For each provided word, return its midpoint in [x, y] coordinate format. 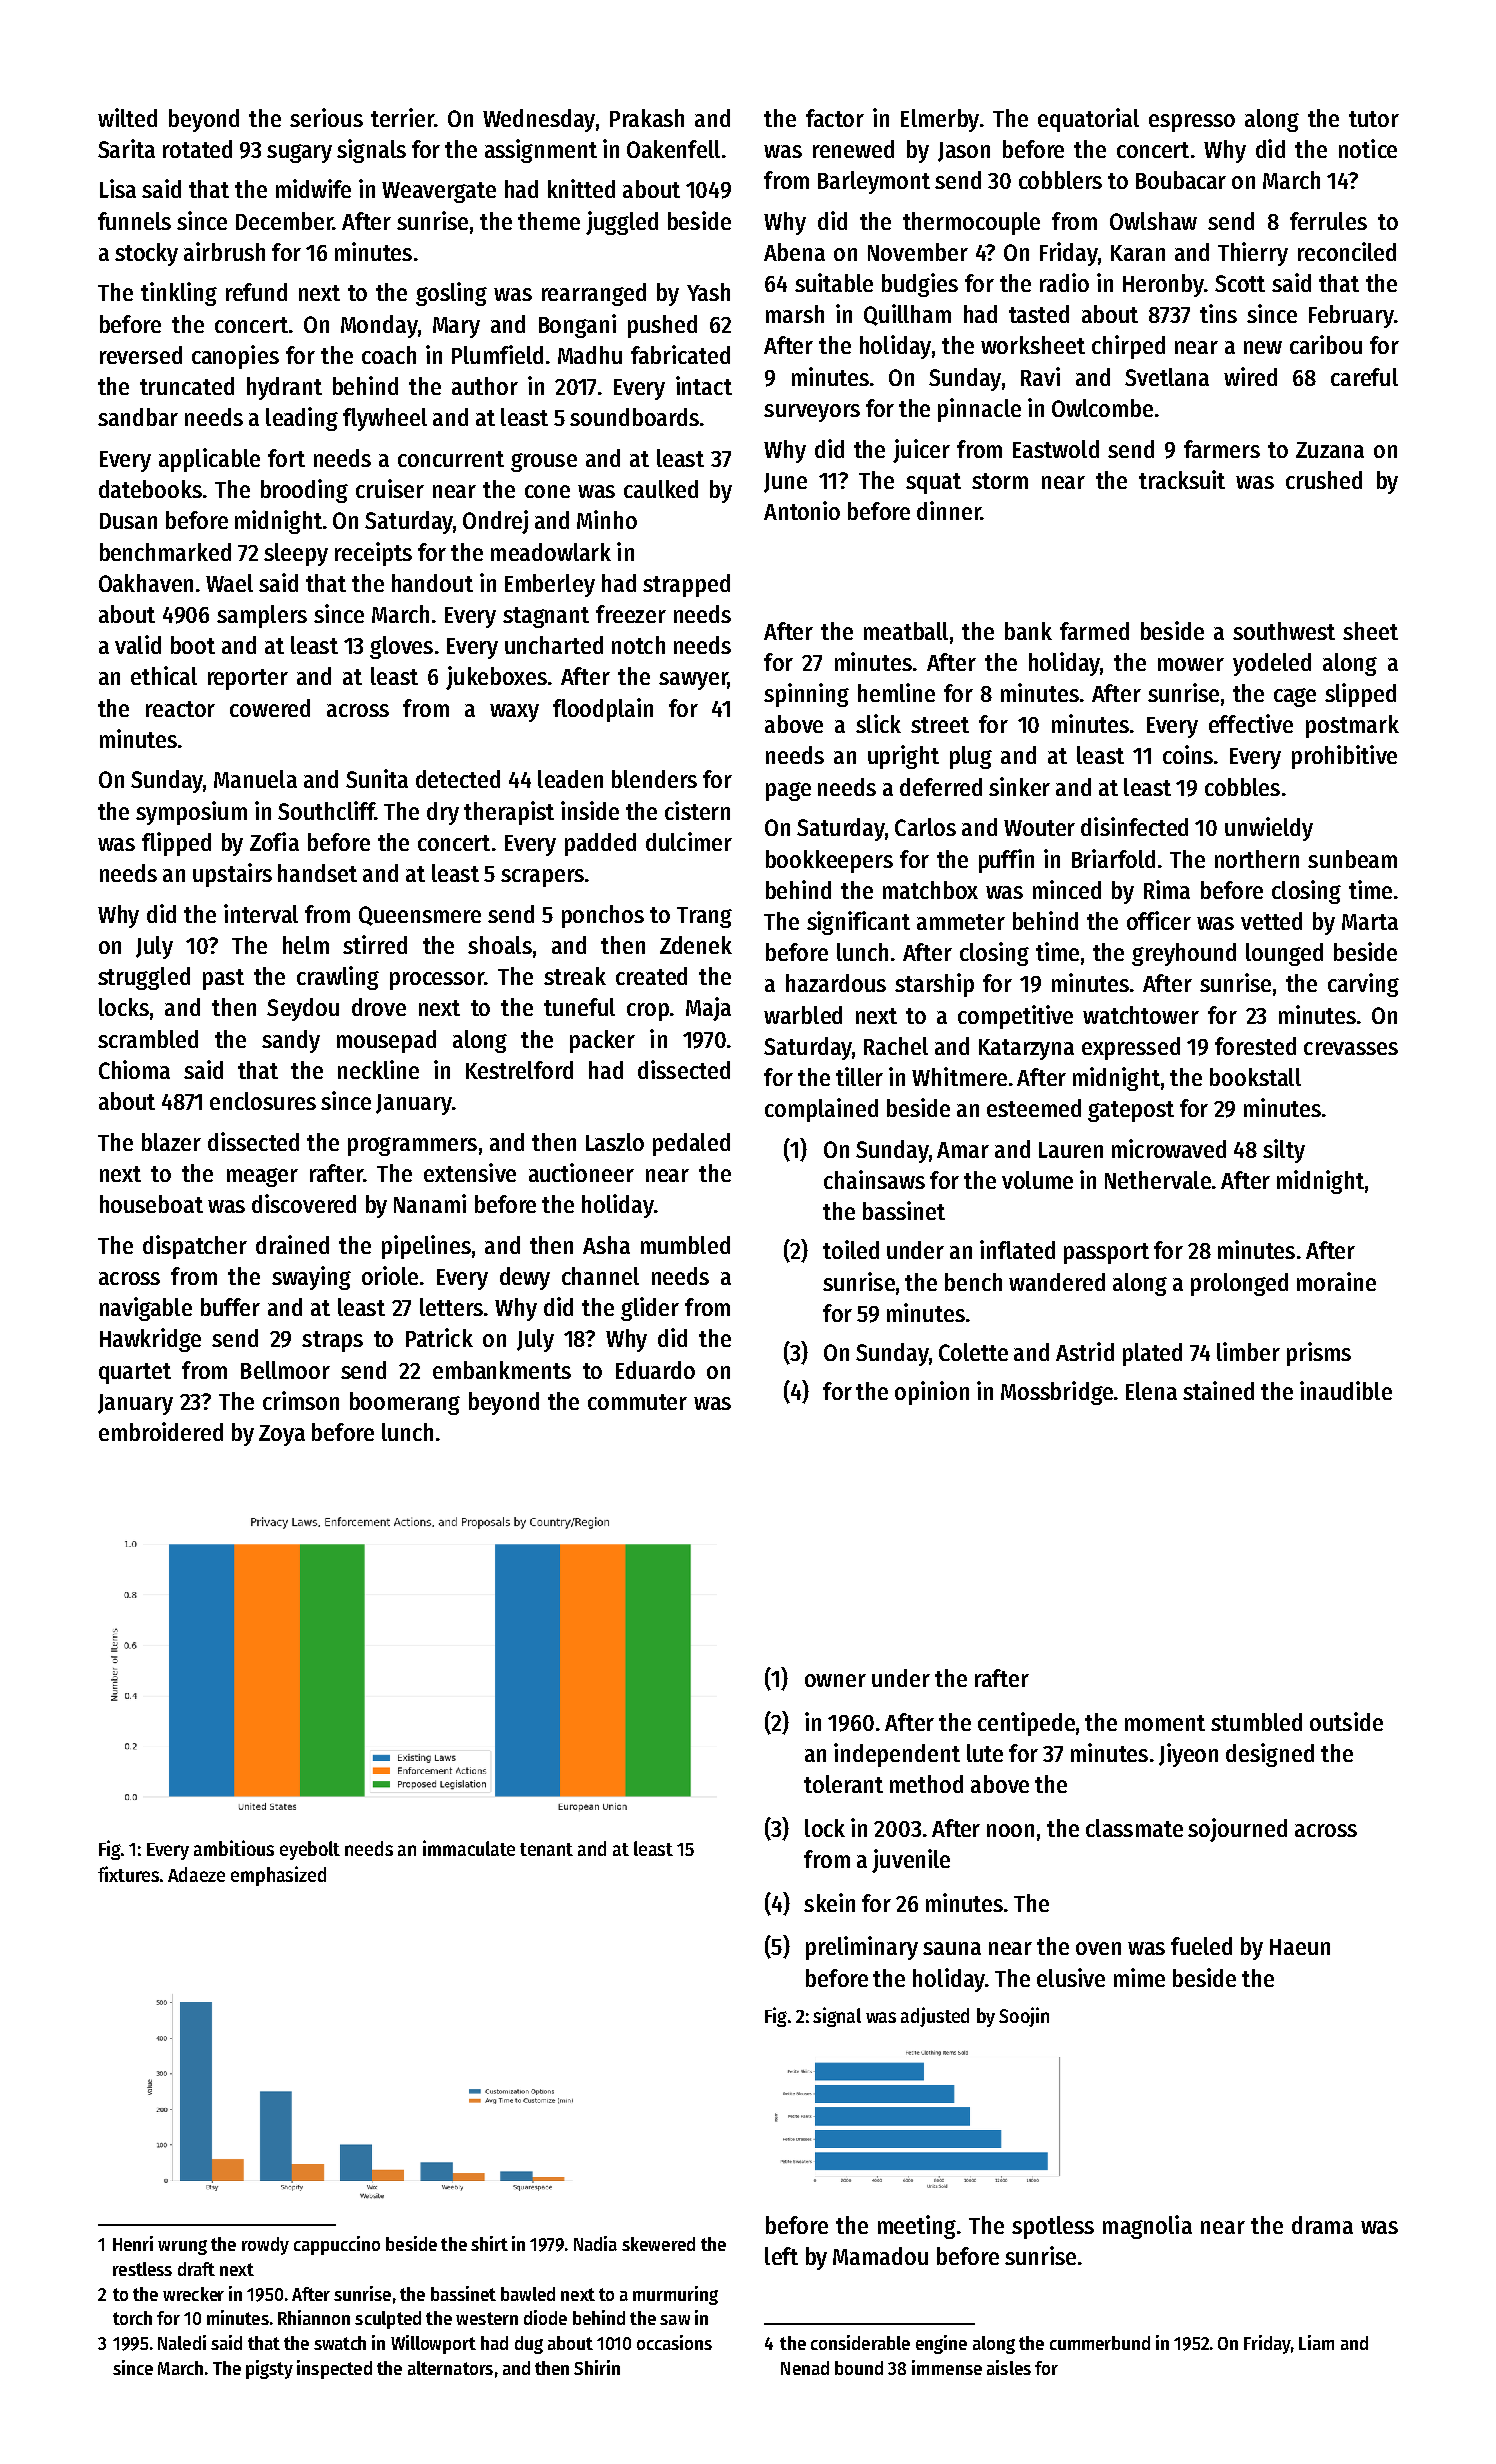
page [788, 791]
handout [432, 583]
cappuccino [337, 2245]
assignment [541, 151]
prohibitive [1344, 757]
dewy [525, 1278]
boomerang [405, 1403]
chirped [1128, 347]
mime [1139, 1977]
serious [326, 117]
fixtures [128, 1874]
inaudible [1346, 1390]
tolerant [843, 1784]
